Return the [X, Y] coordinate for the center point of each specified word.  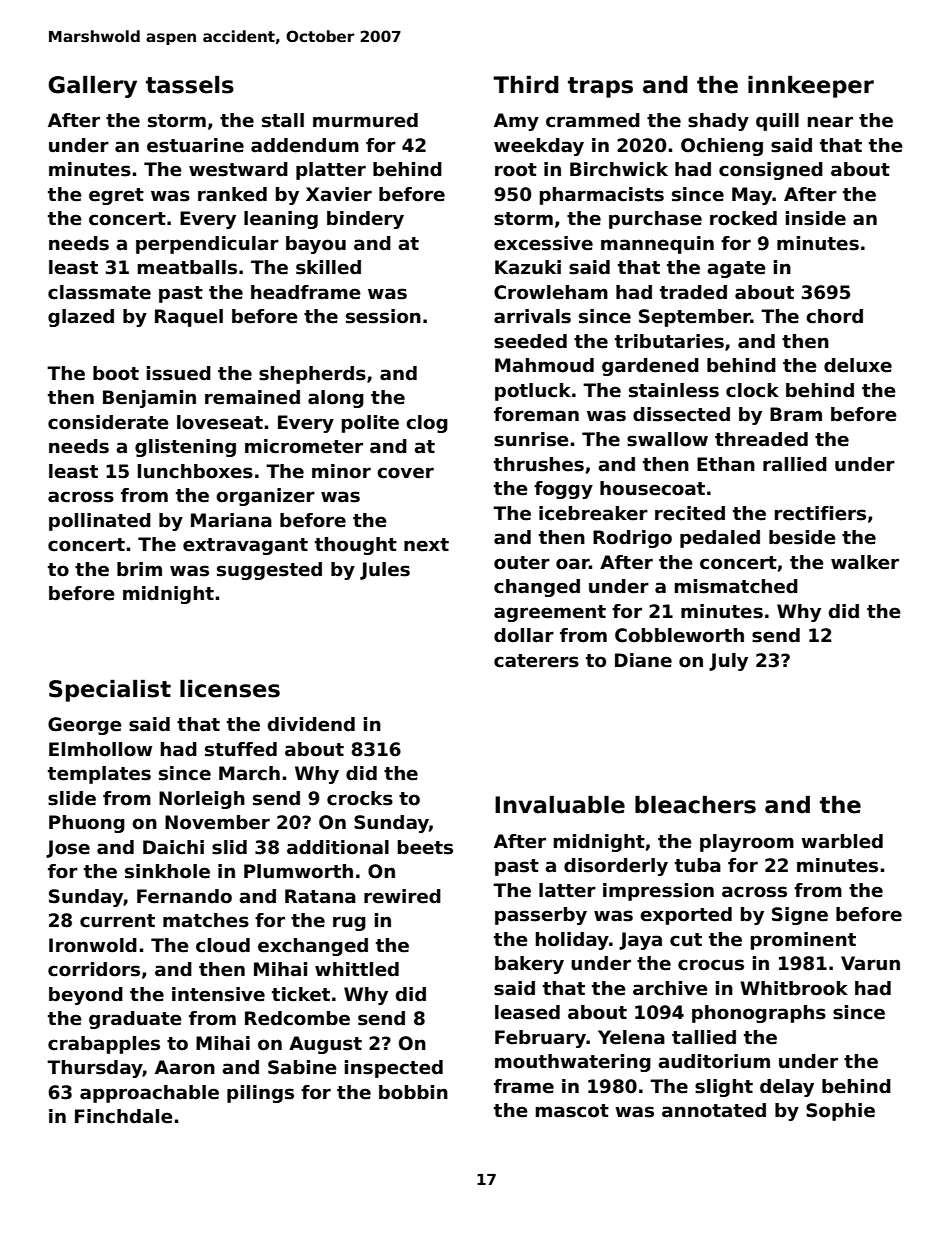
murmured [365, 120]
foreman [536, 414]
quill [777, 122]
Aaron [185, 1067]
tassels [190, 84]
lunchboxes [195, 471]
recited [690, 513]
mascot [572, 1111]
